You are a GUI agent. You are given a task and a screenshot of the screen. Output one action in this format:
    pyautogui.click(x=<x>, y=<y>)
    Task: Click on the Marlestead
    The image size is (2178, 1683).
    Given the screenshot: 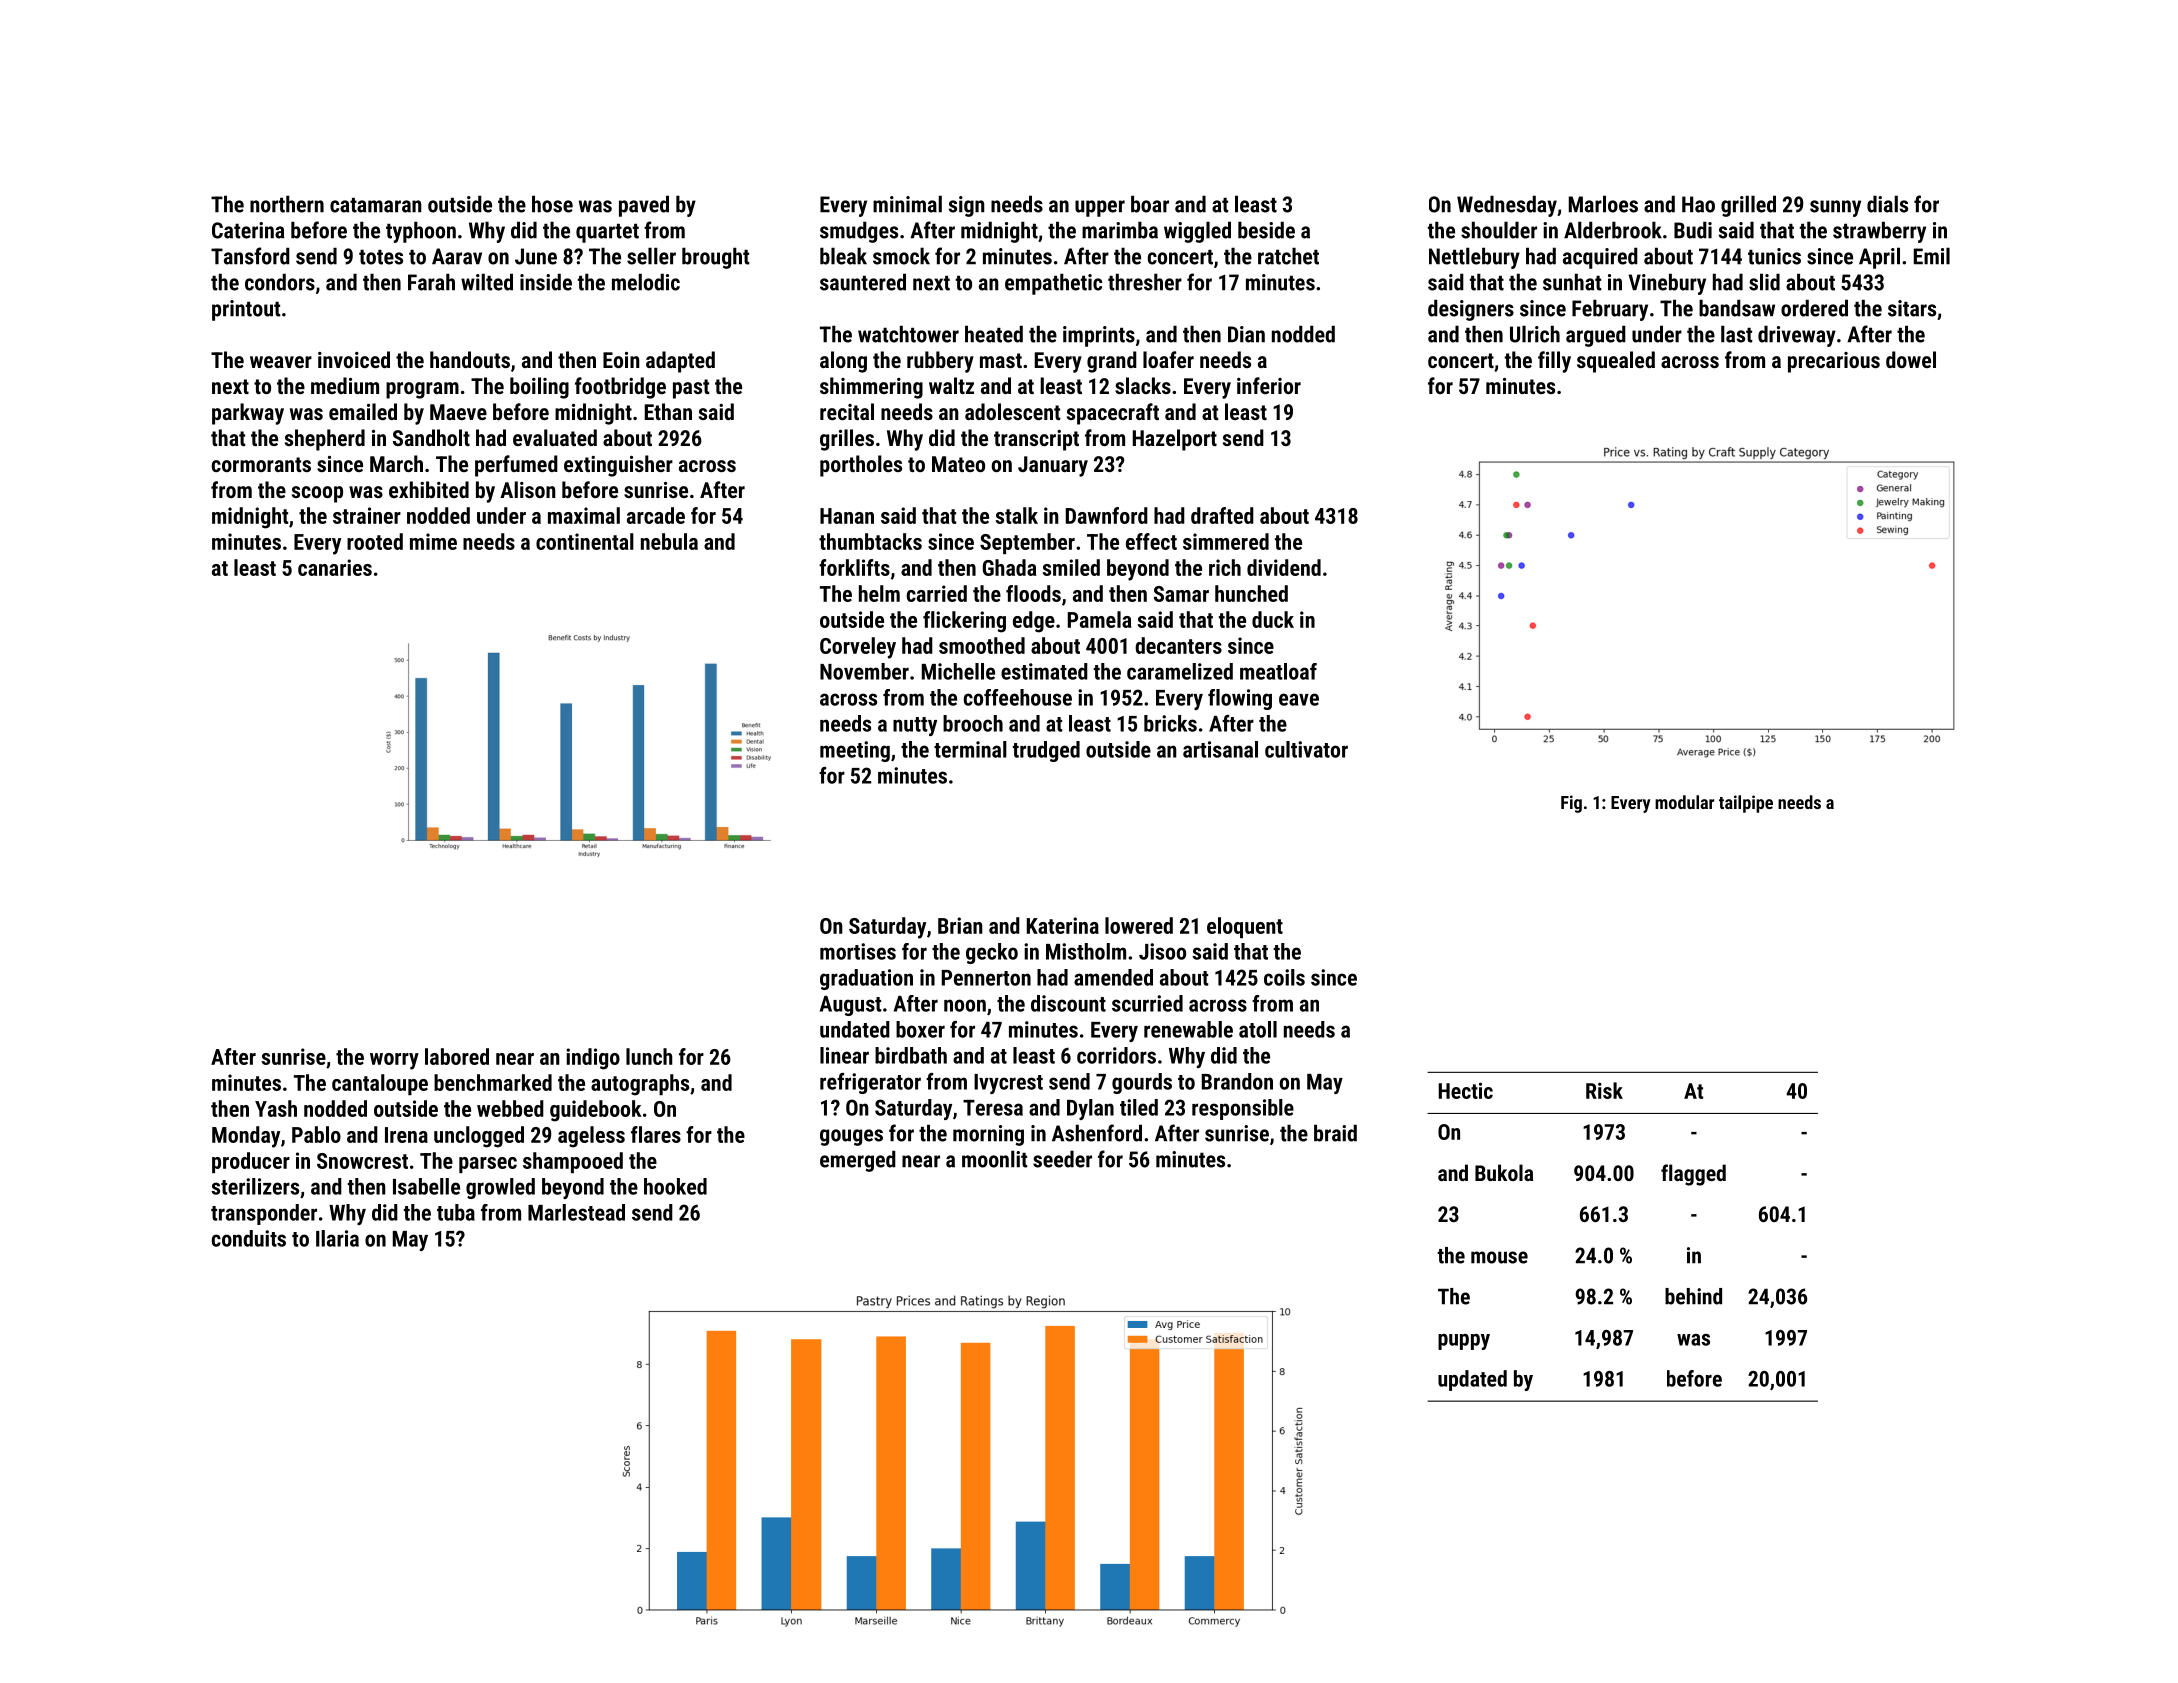 What is the action you would take?
    pyautogui.click(x=576, y=1212)
